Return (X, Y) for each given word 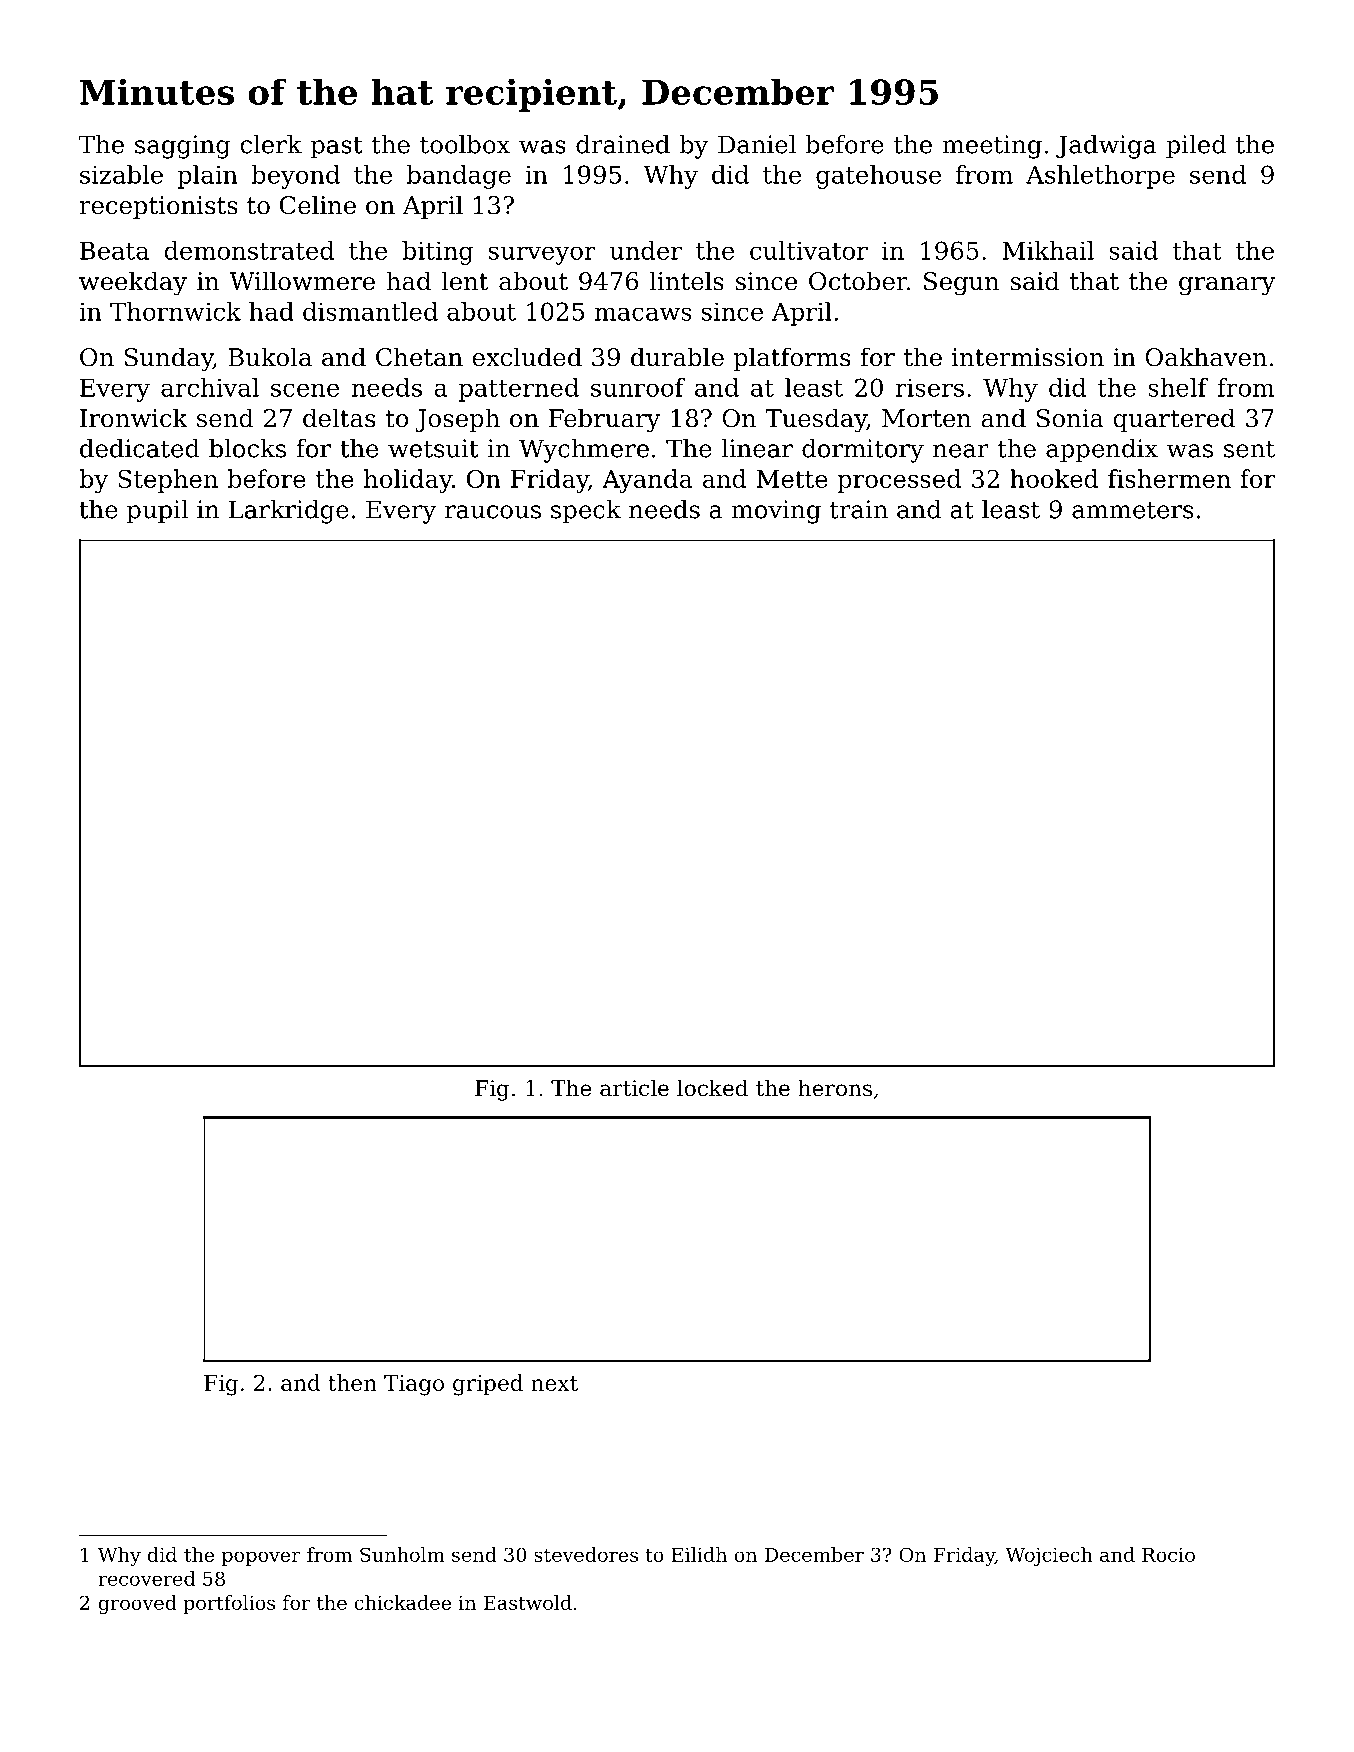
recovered (146, 1578)
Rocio (1168, 1554)
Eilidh (699, 1554)
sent (1249, 449)
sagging (182, 147)
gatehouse (878, 177)
